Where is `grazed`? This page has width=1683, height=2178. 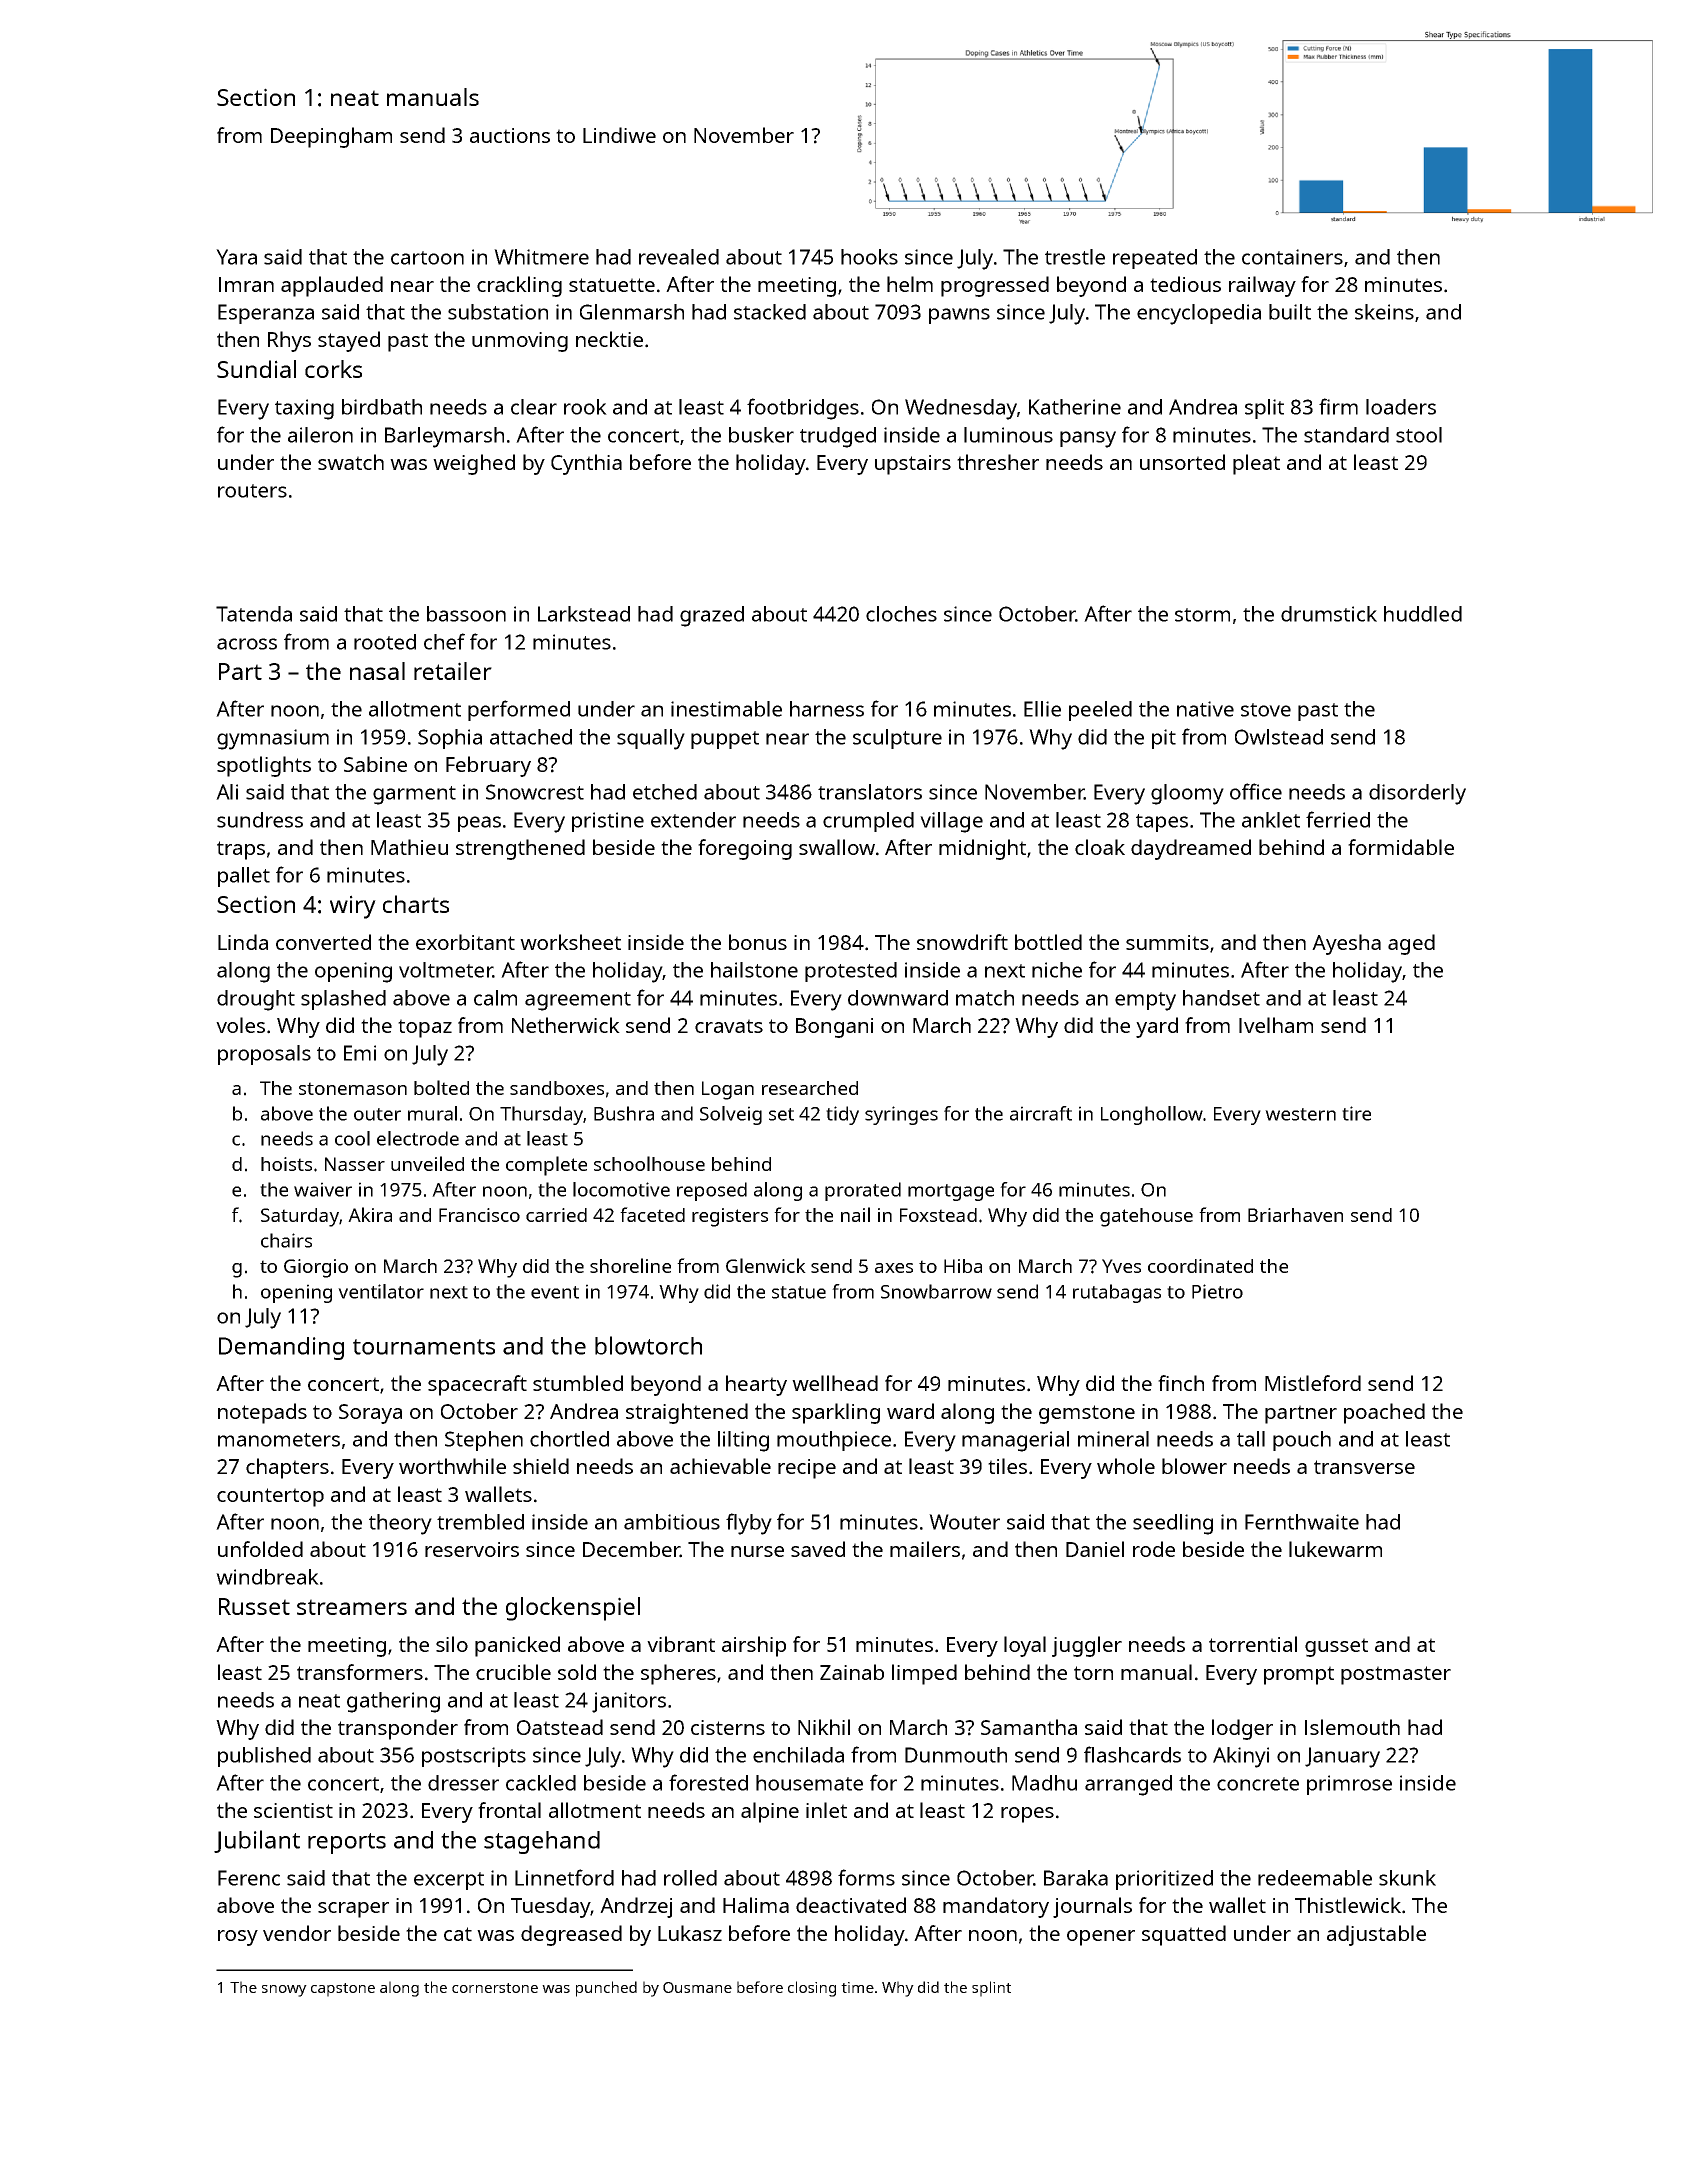 grazed is located at coordinates (712, 616).
